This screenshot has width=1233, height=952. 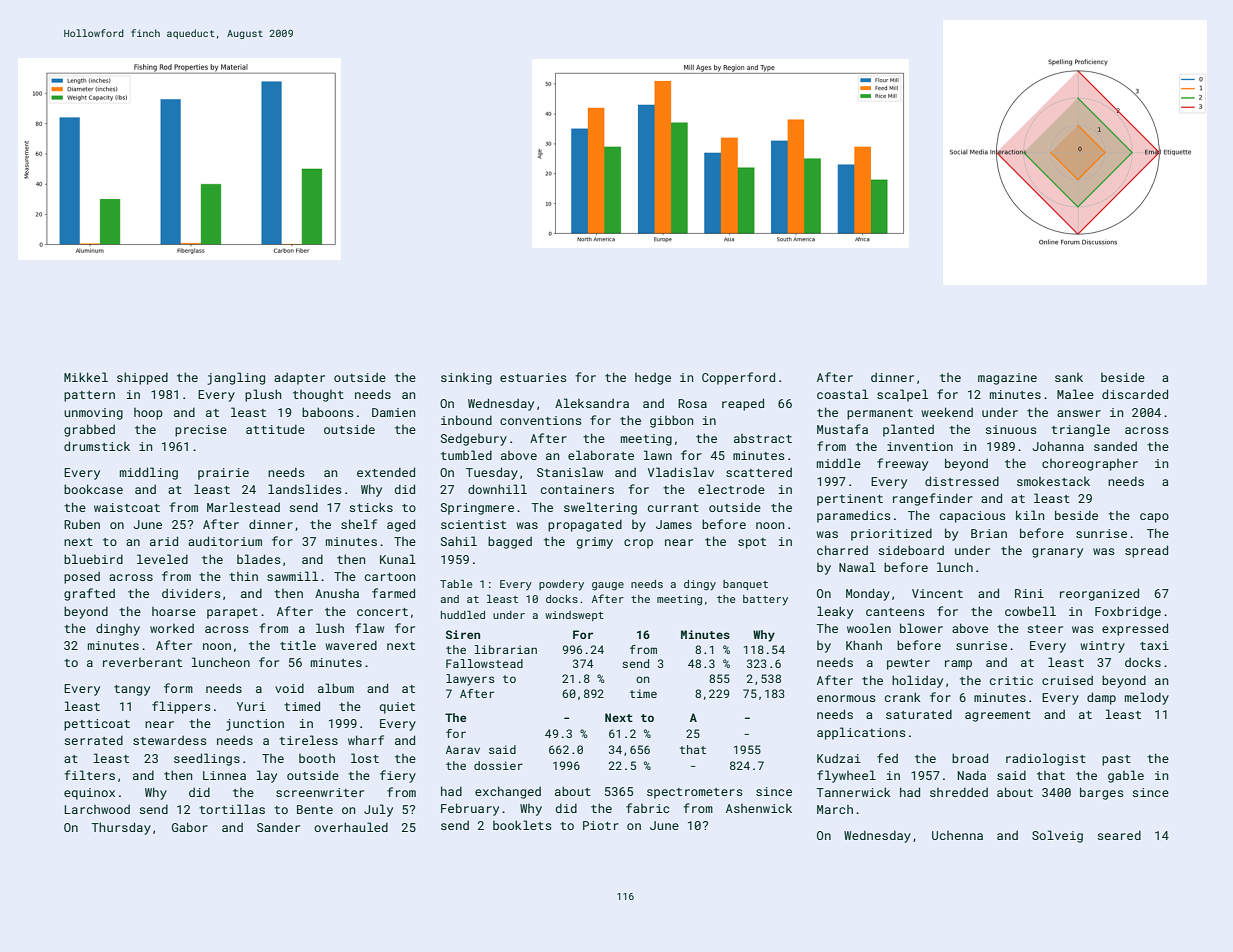 What do you see at coordinates (1069, 377) in the screenshot?
I see `sank` at bounding box center [1069, 377].
